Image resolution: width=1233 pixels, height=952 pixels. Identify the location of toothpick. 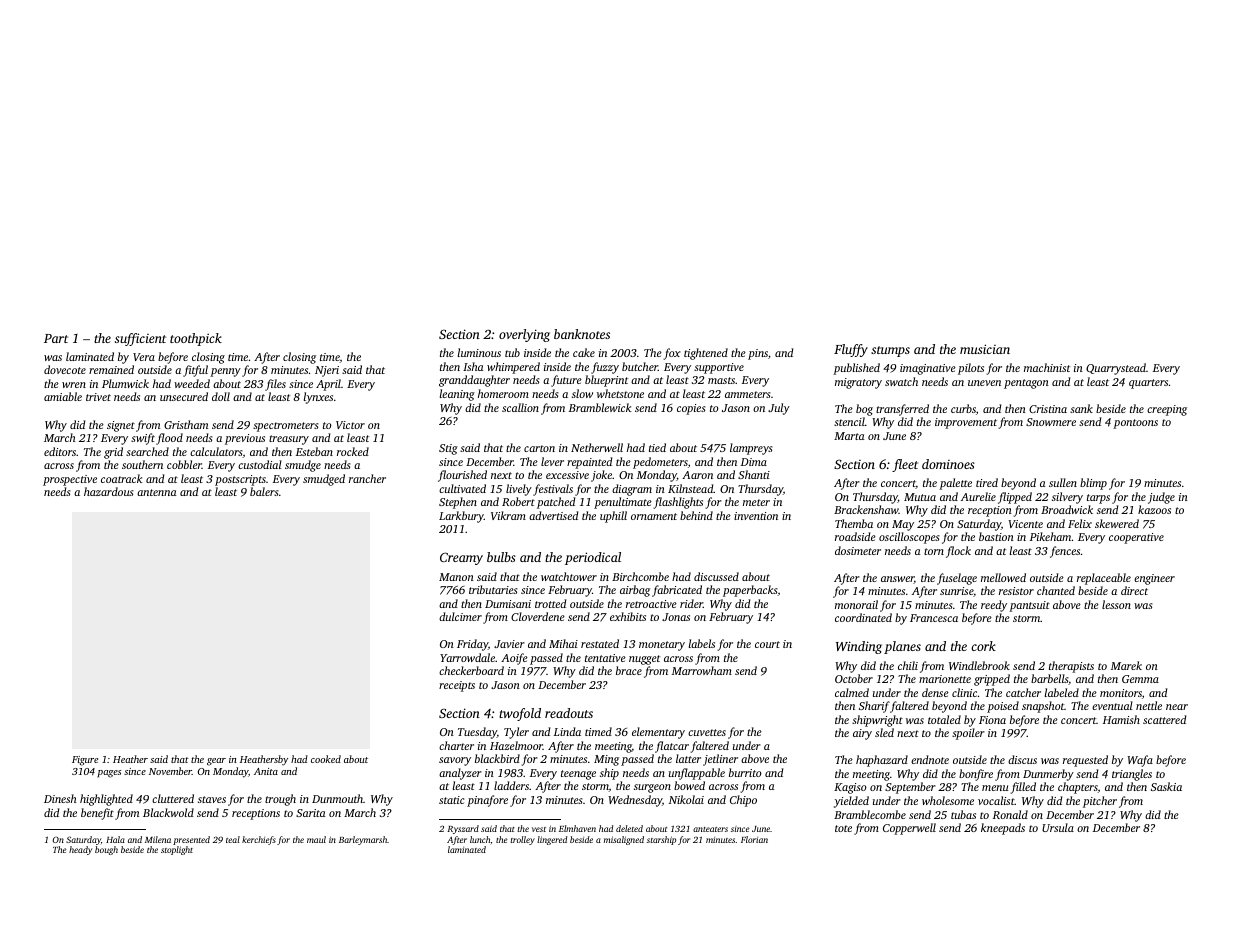
(196, 339).
